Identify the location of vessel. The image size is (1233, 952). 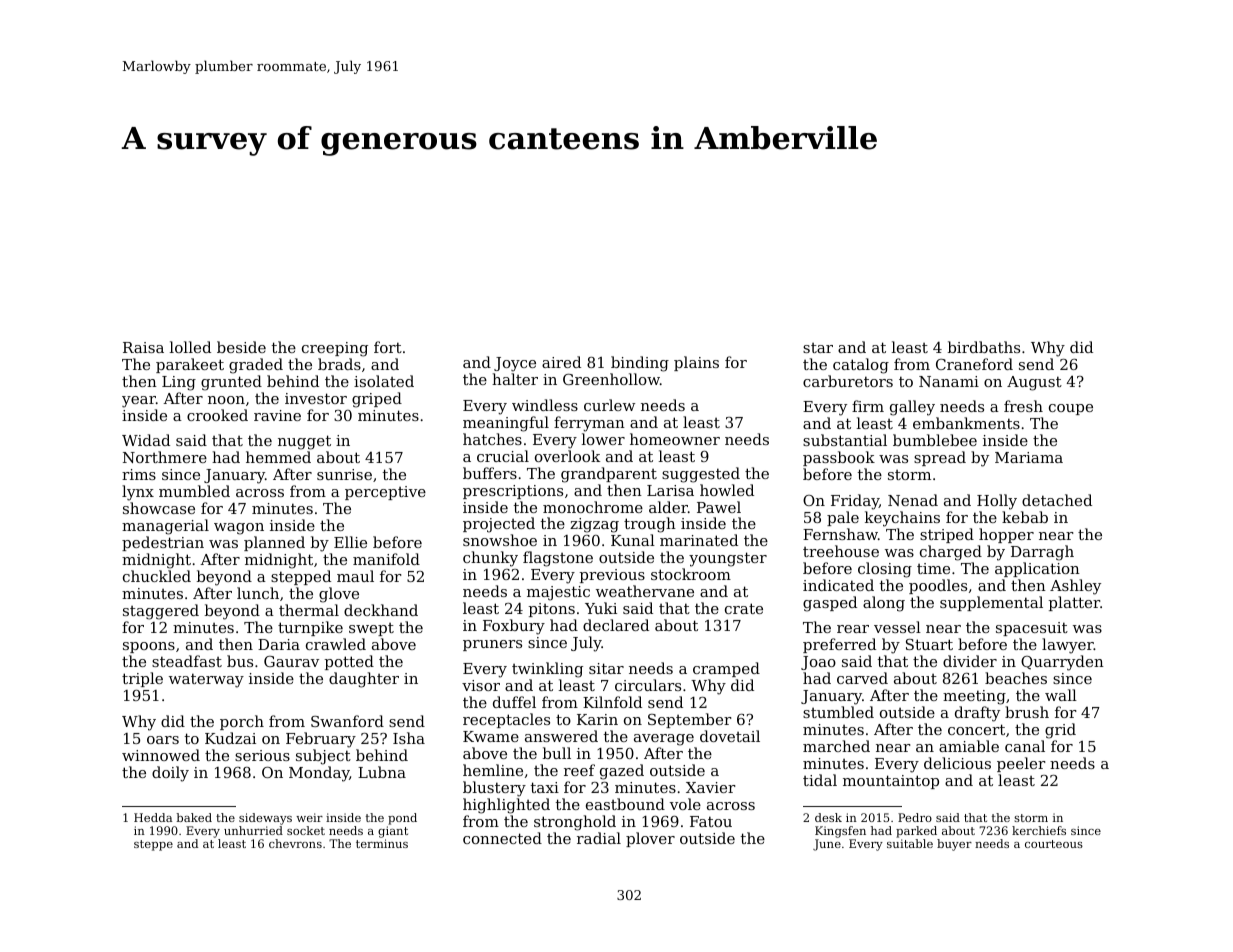
(897, 627).
